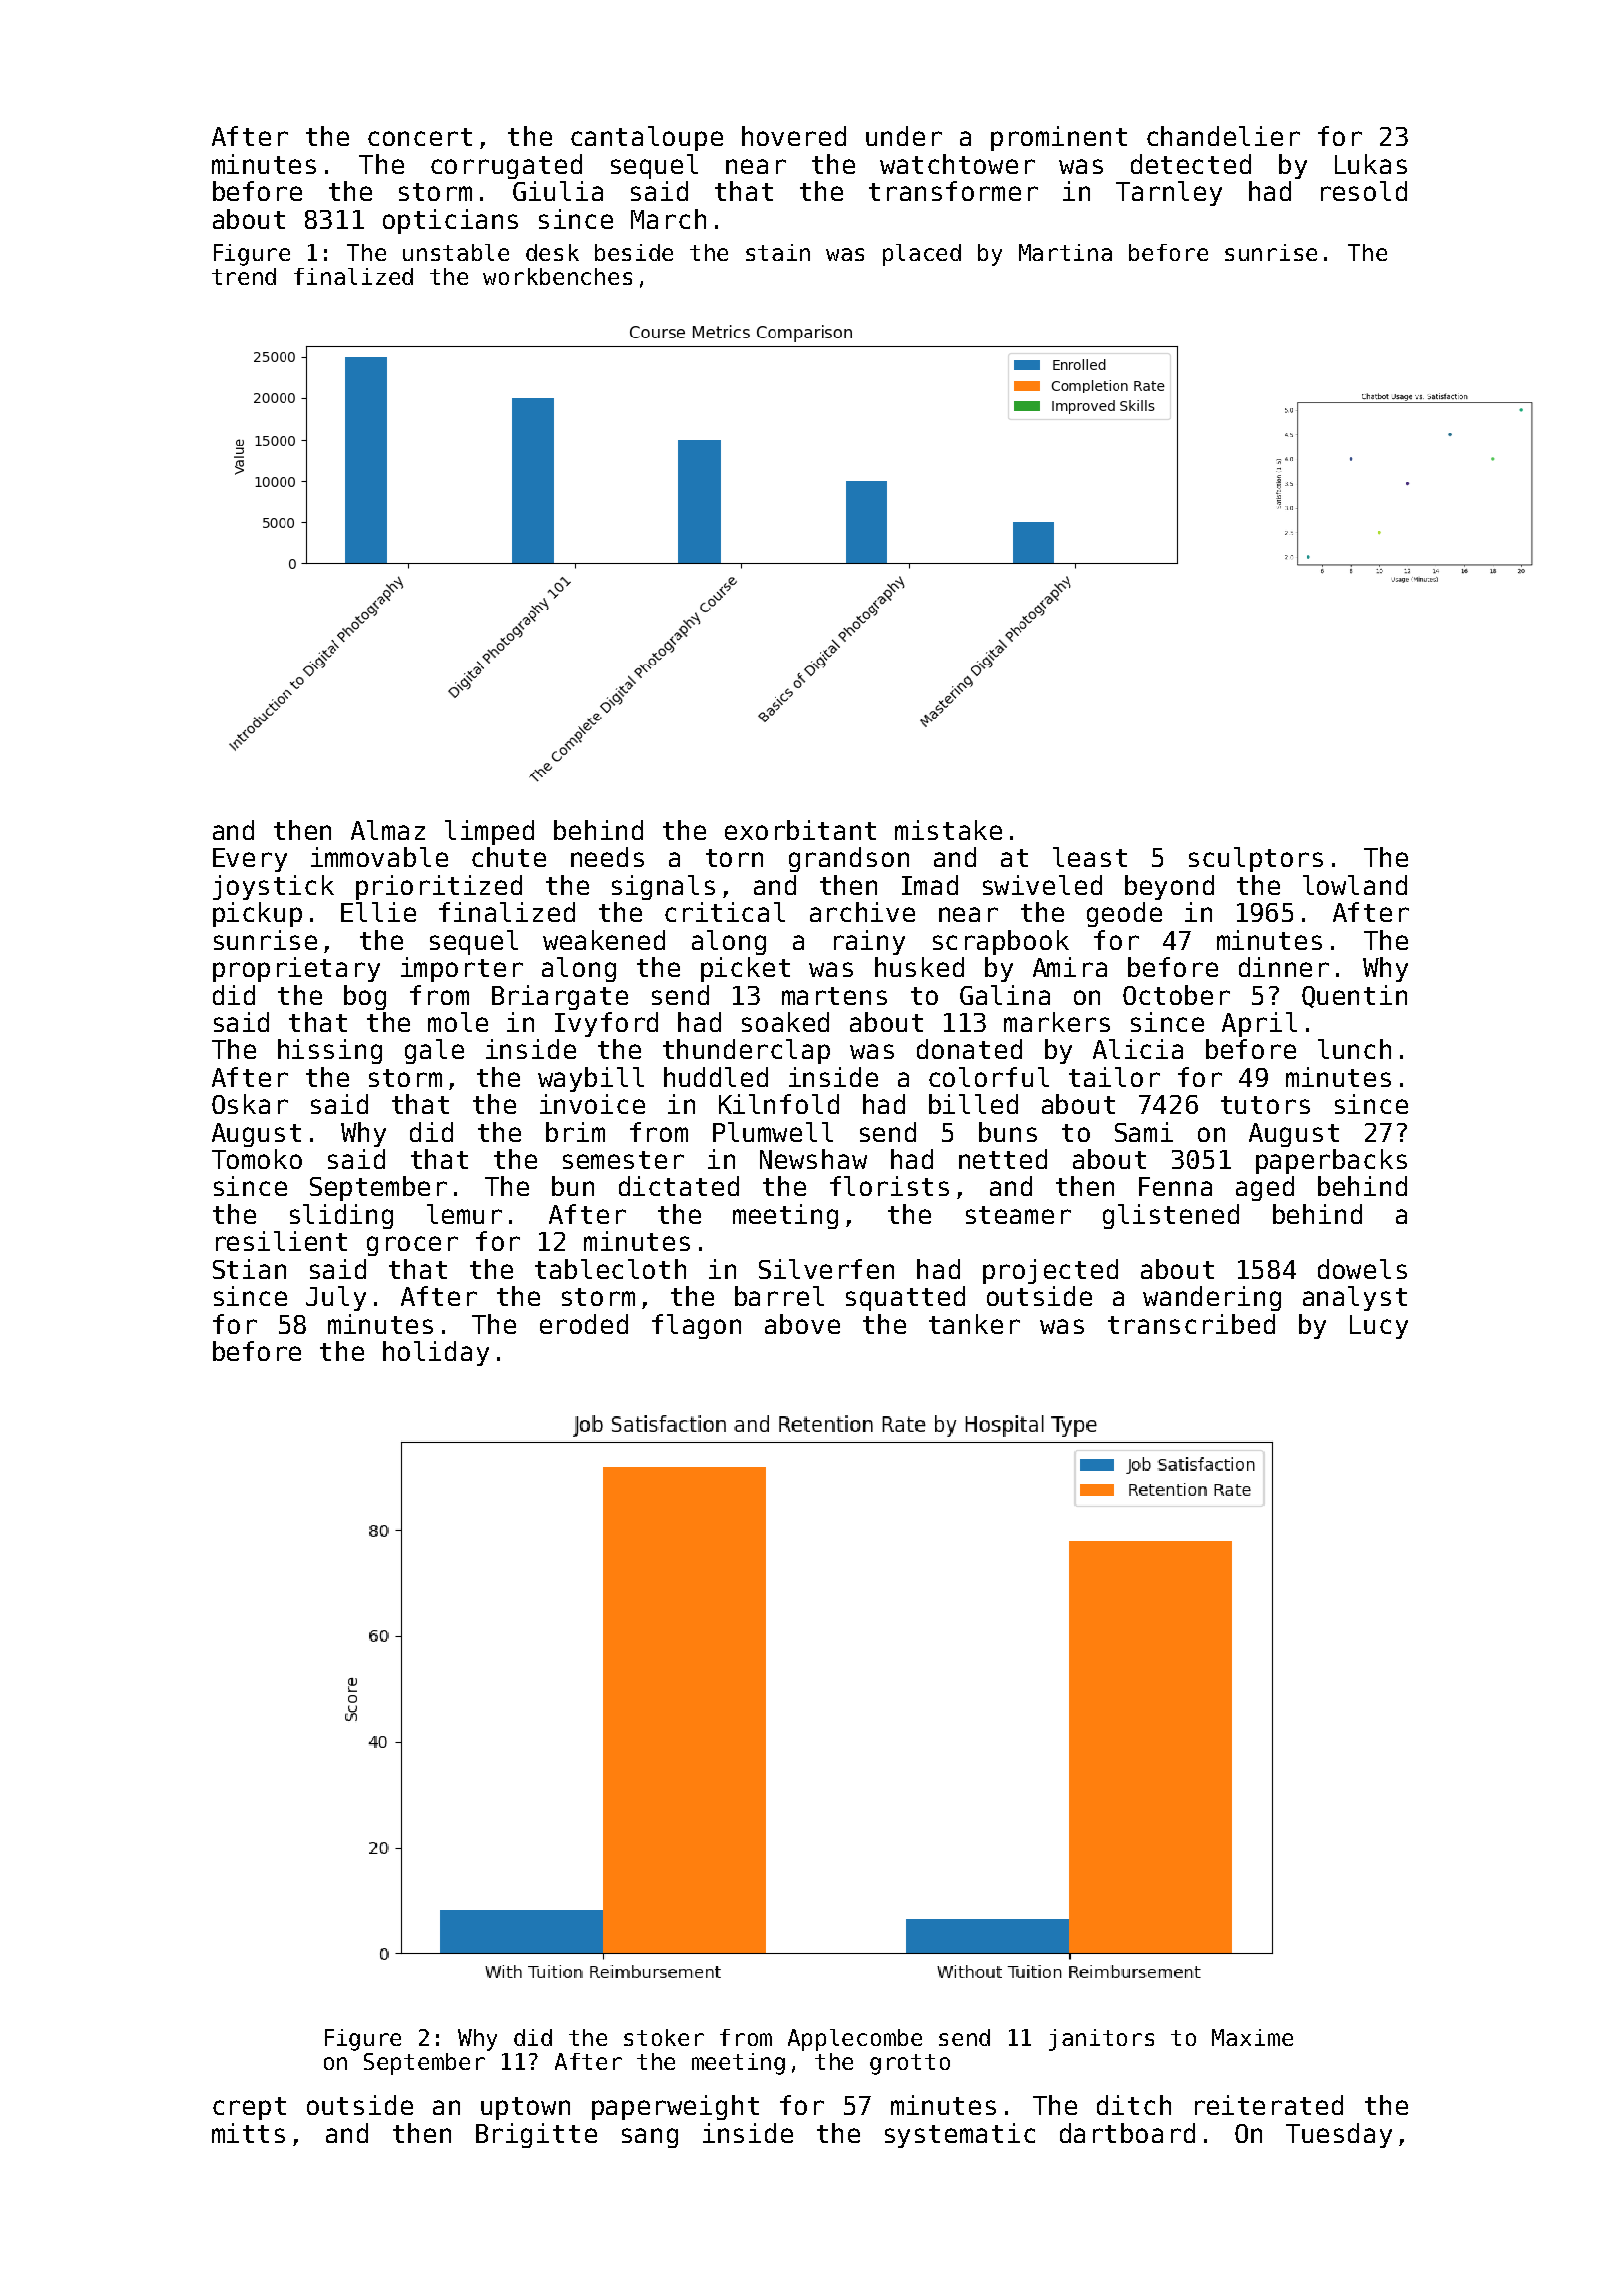  I want to click on concert, so click(420, 137).
